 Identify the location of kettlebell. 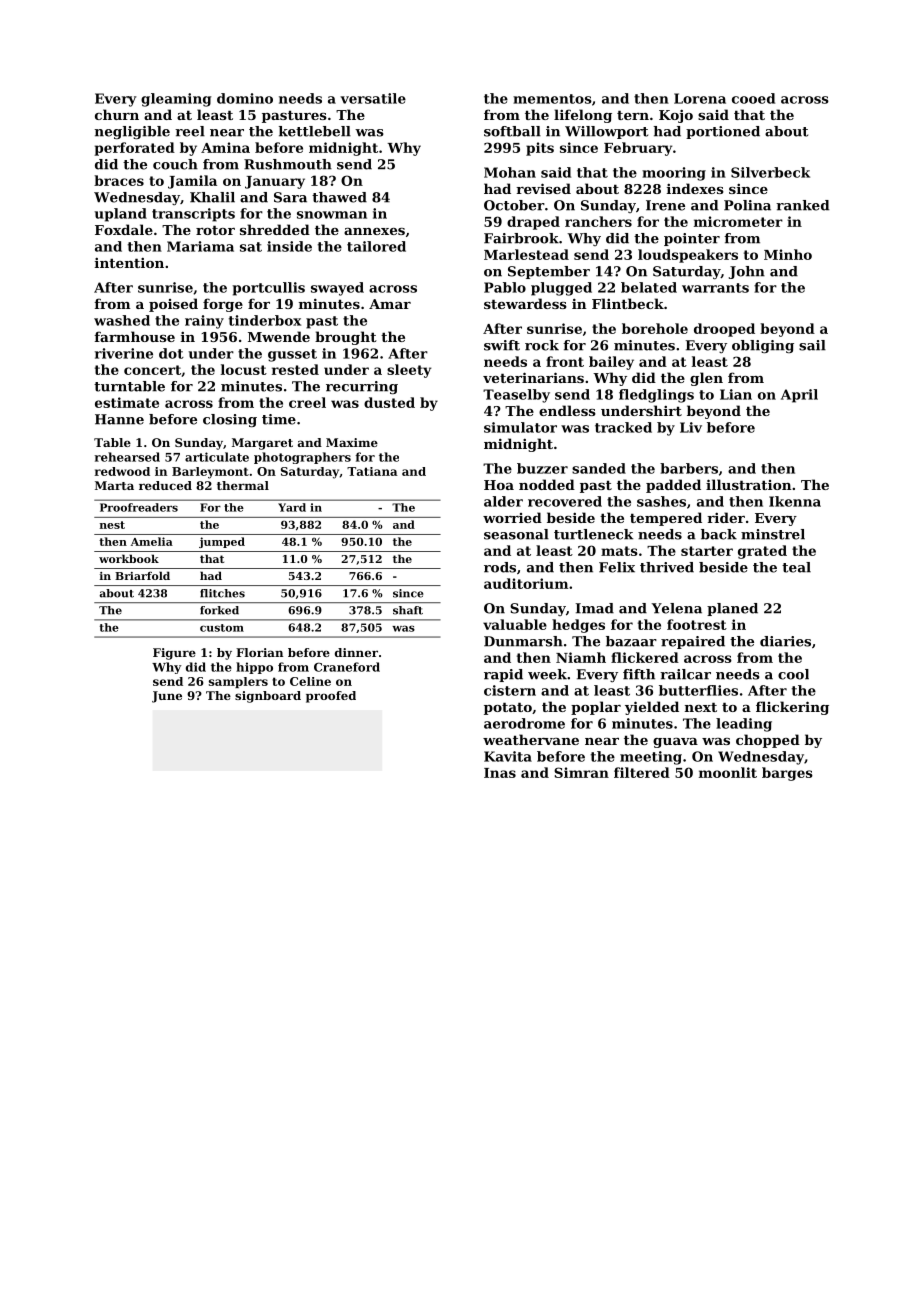
(315, 131).
